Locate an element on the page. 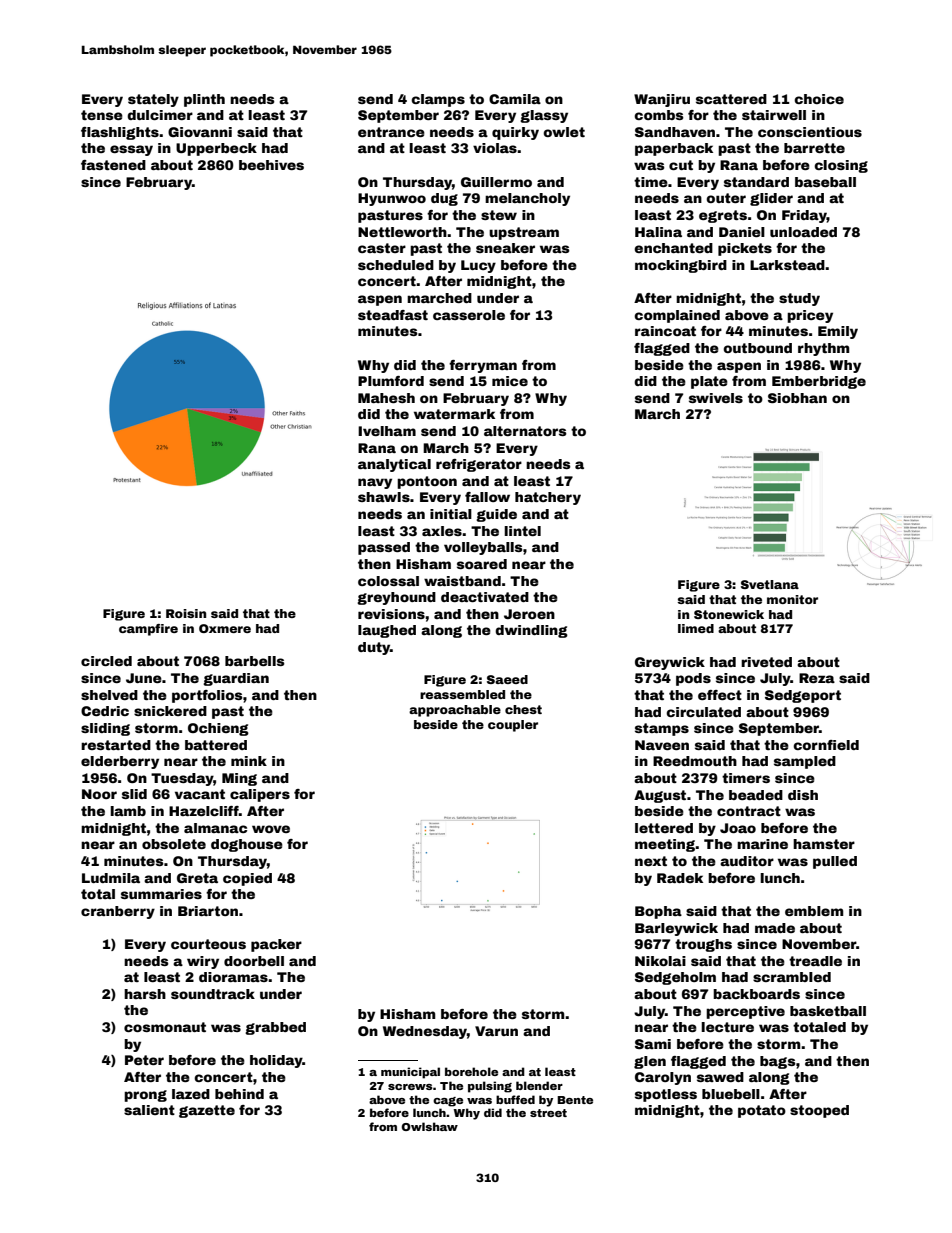 The width and height of the page is (952, 1233). gazette is located at coordinates (207, 1111).
